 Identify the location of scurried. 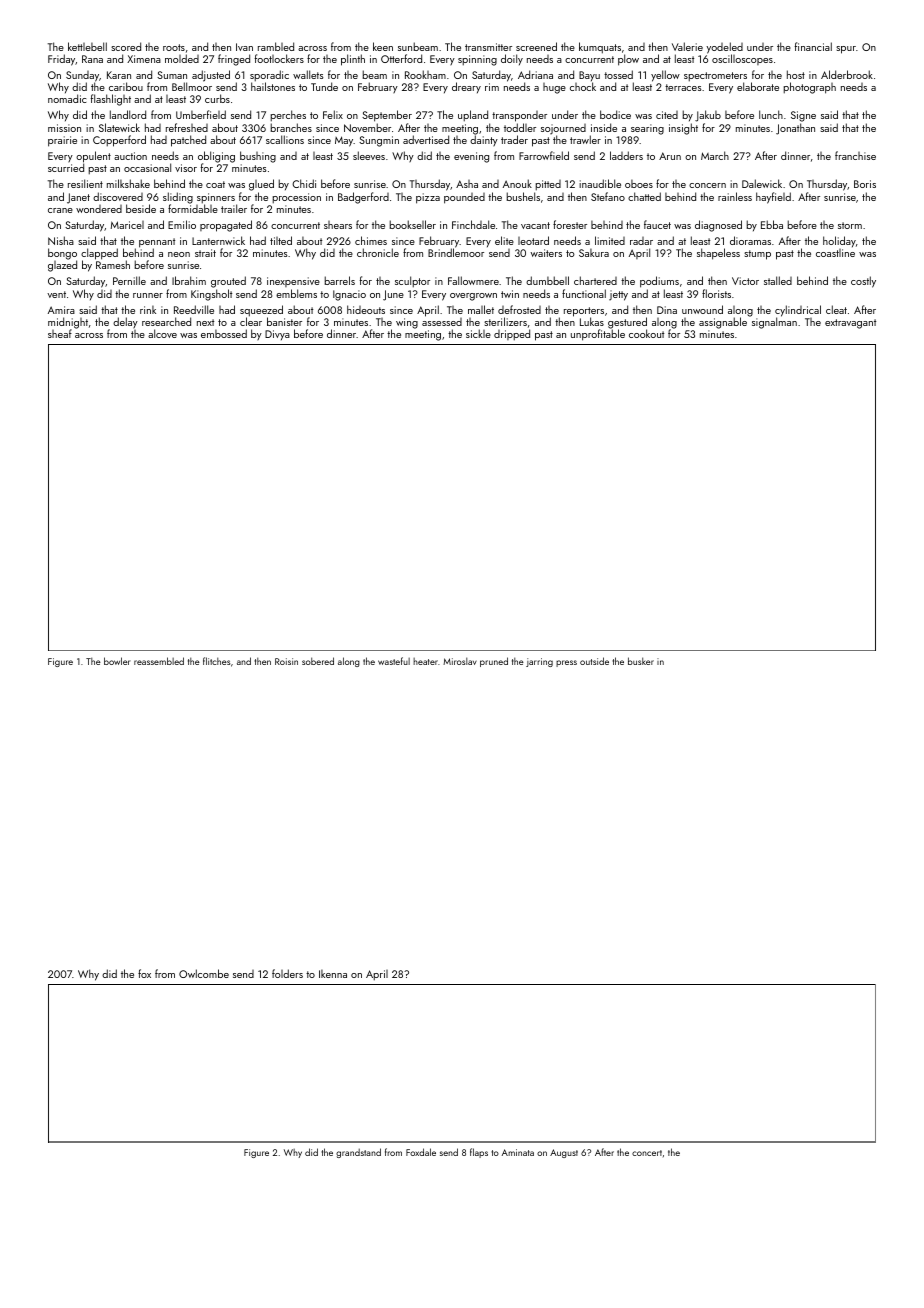
(66, 168).
